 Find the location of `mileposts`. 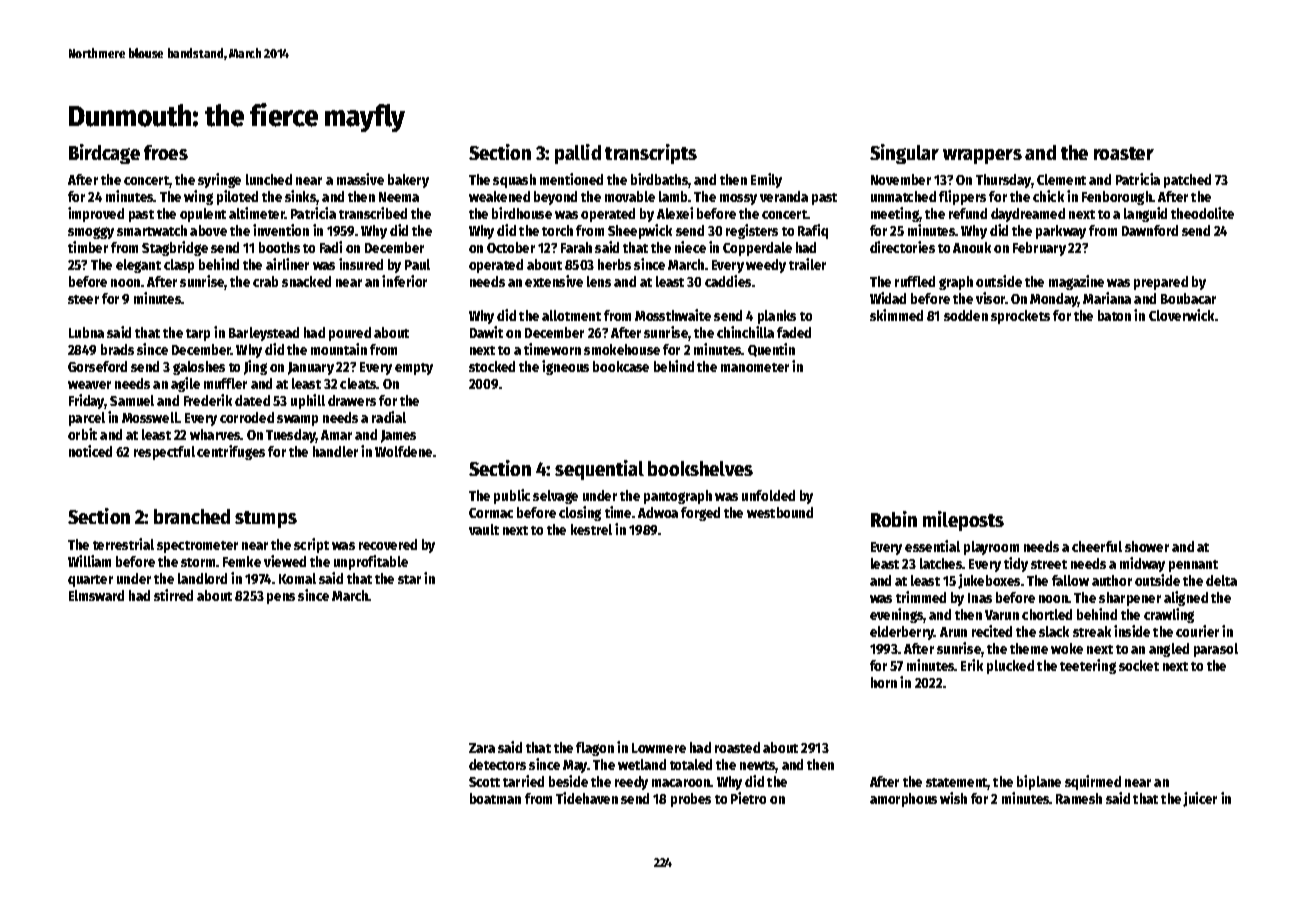

mileposts is located at coordinates (963, 521).
